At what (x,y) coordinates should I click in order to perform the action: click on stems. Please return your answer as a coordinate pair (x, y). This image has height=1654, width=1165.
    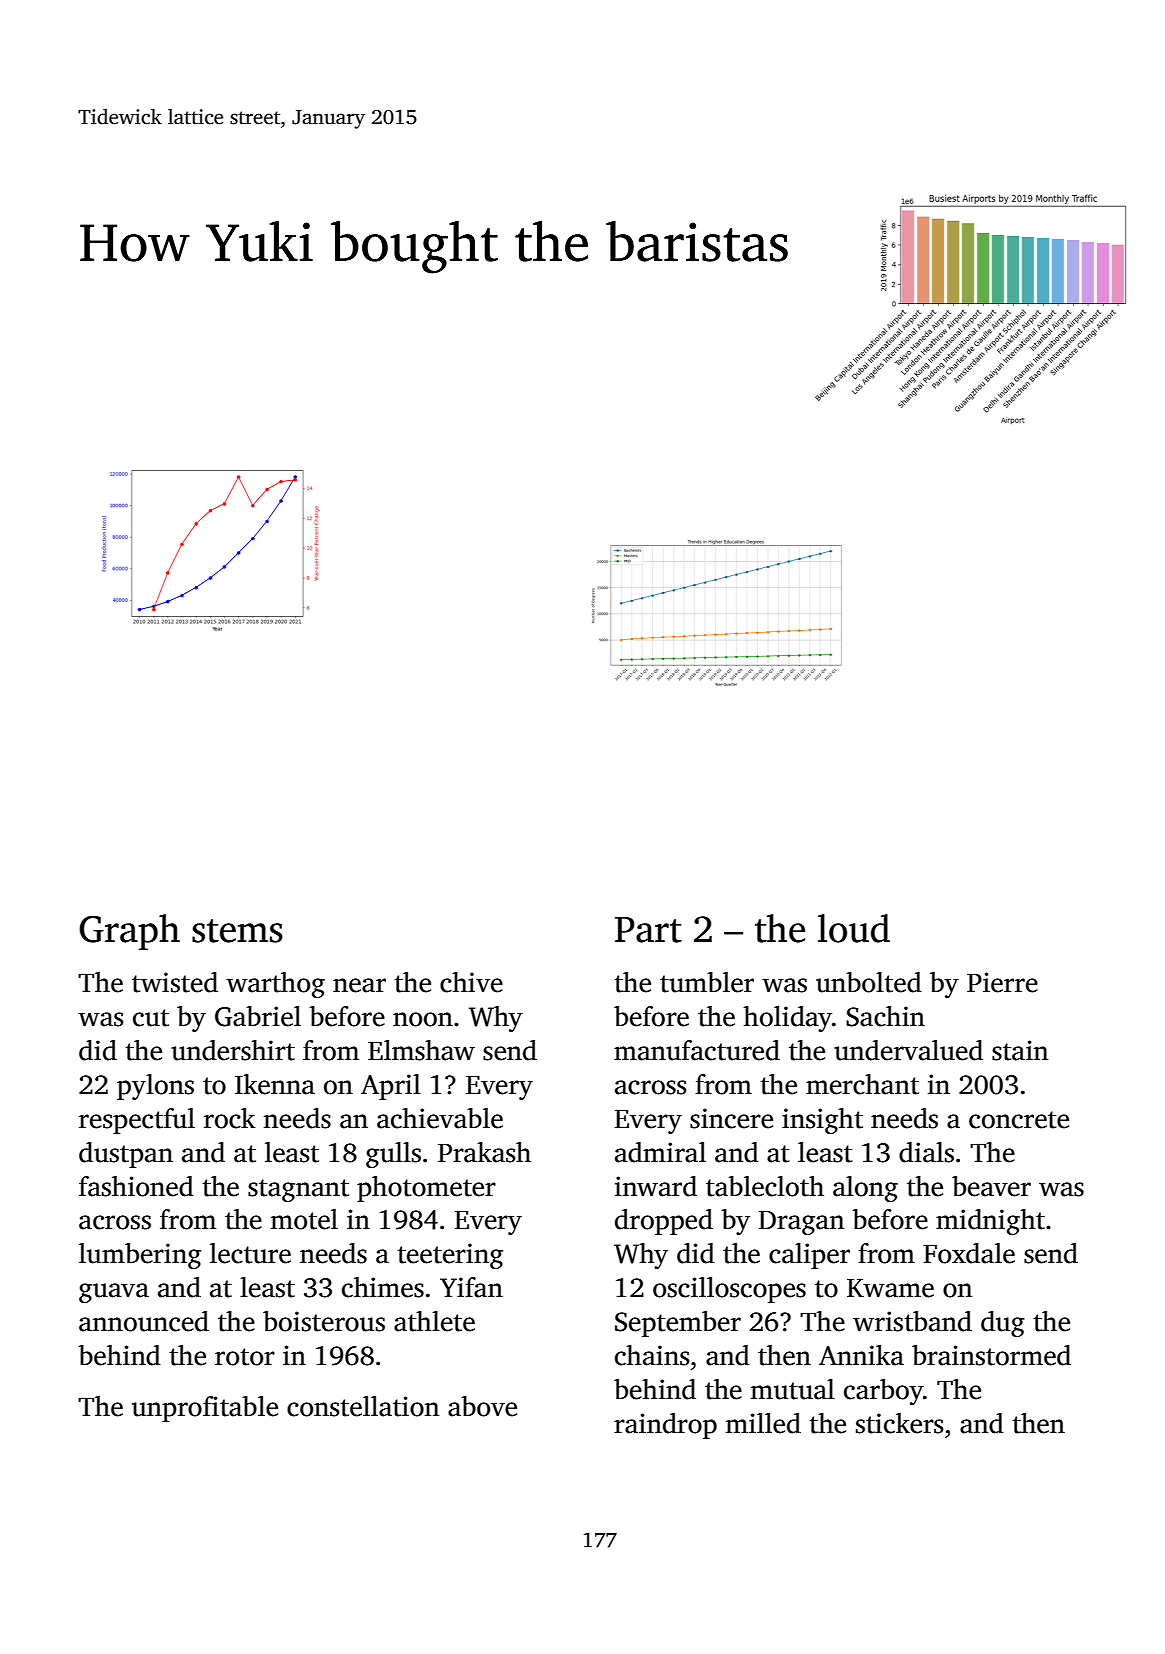
    Looking at the image, I should click on (237, 931).
